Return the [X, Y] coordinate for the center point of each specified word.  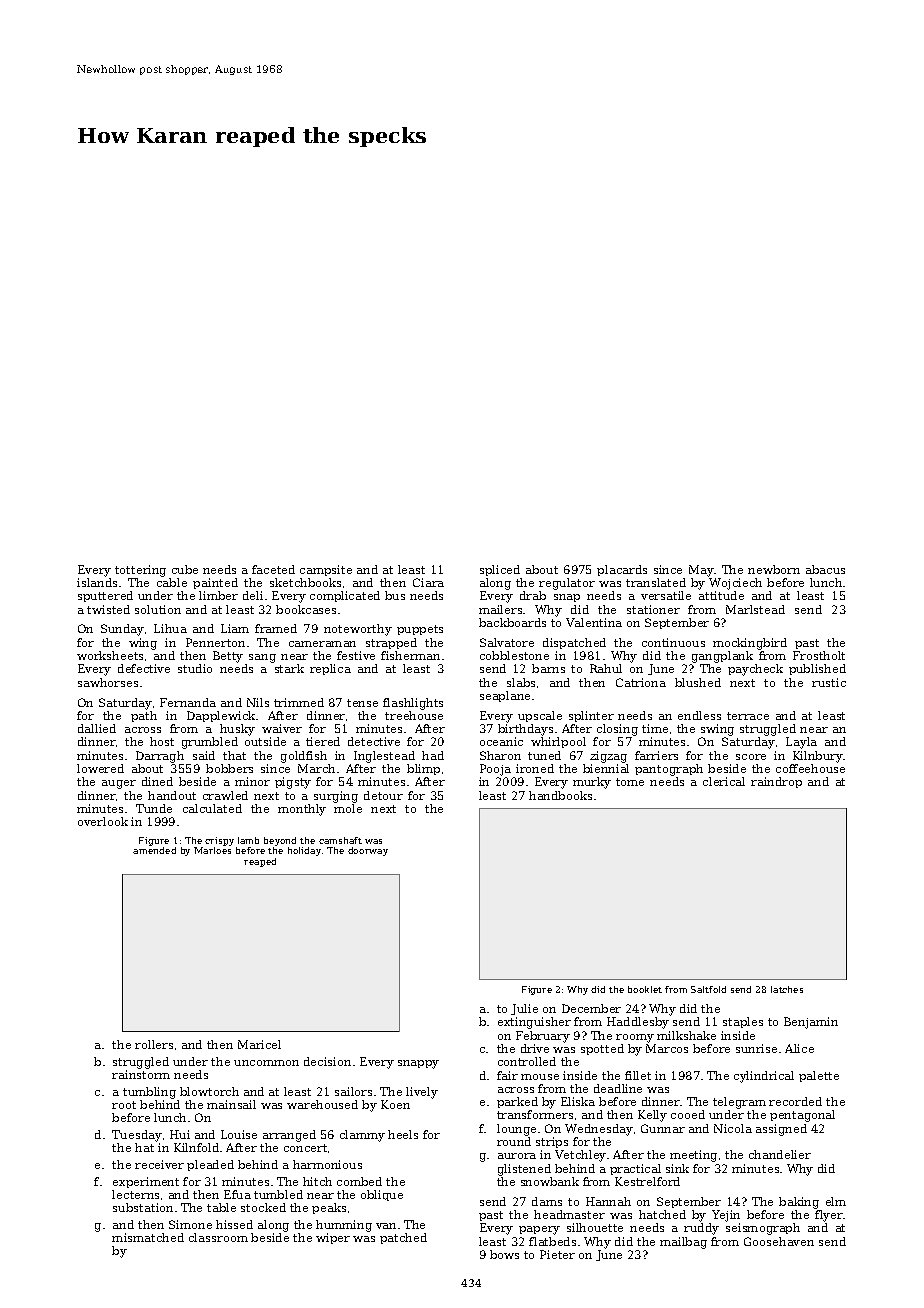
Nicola [733, 1128]
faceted [273, 569]
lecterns [135, 1194]
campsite [326, 570]
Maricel [259, 1044]
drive [535, 1048]
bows [504, 1254]
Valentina [594, 622]
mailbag [683, 1243]
